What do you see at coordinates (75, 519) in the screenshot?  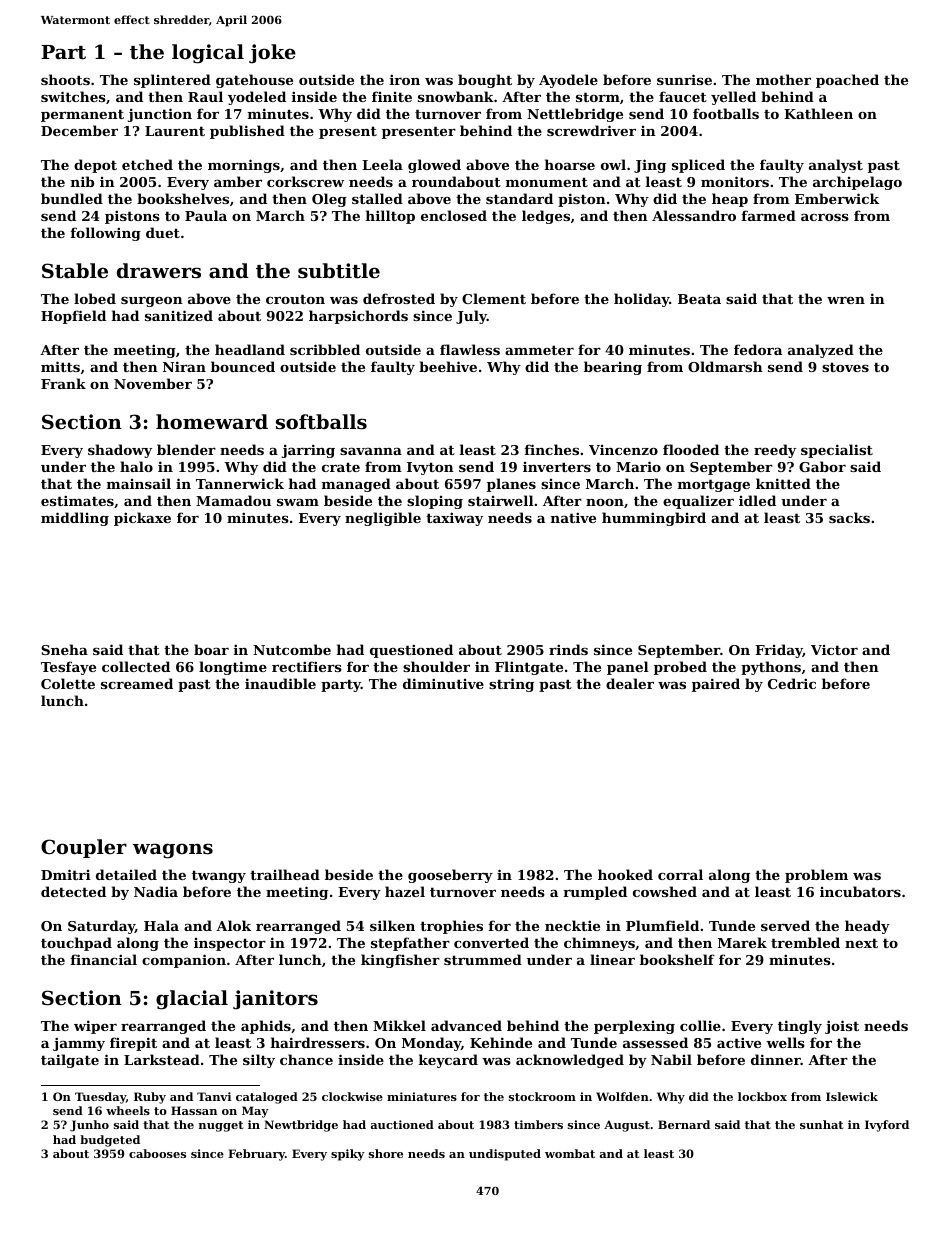 I see `middling` at bounding box center [75, 519].
